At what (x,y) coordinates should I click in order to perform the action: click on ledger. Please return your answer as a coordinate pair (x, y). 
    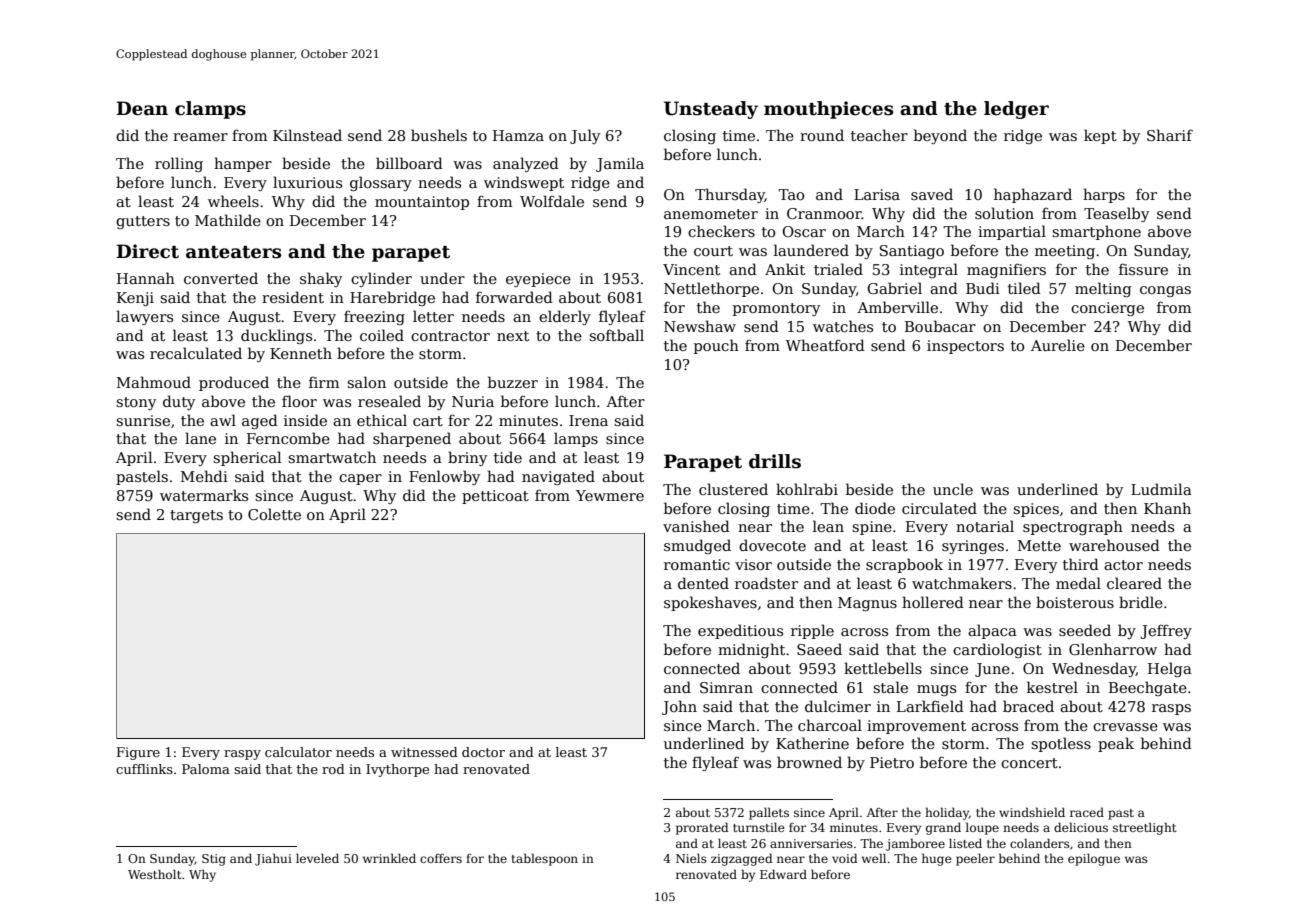
    Looking at the image, I should click on (1016, 110).
